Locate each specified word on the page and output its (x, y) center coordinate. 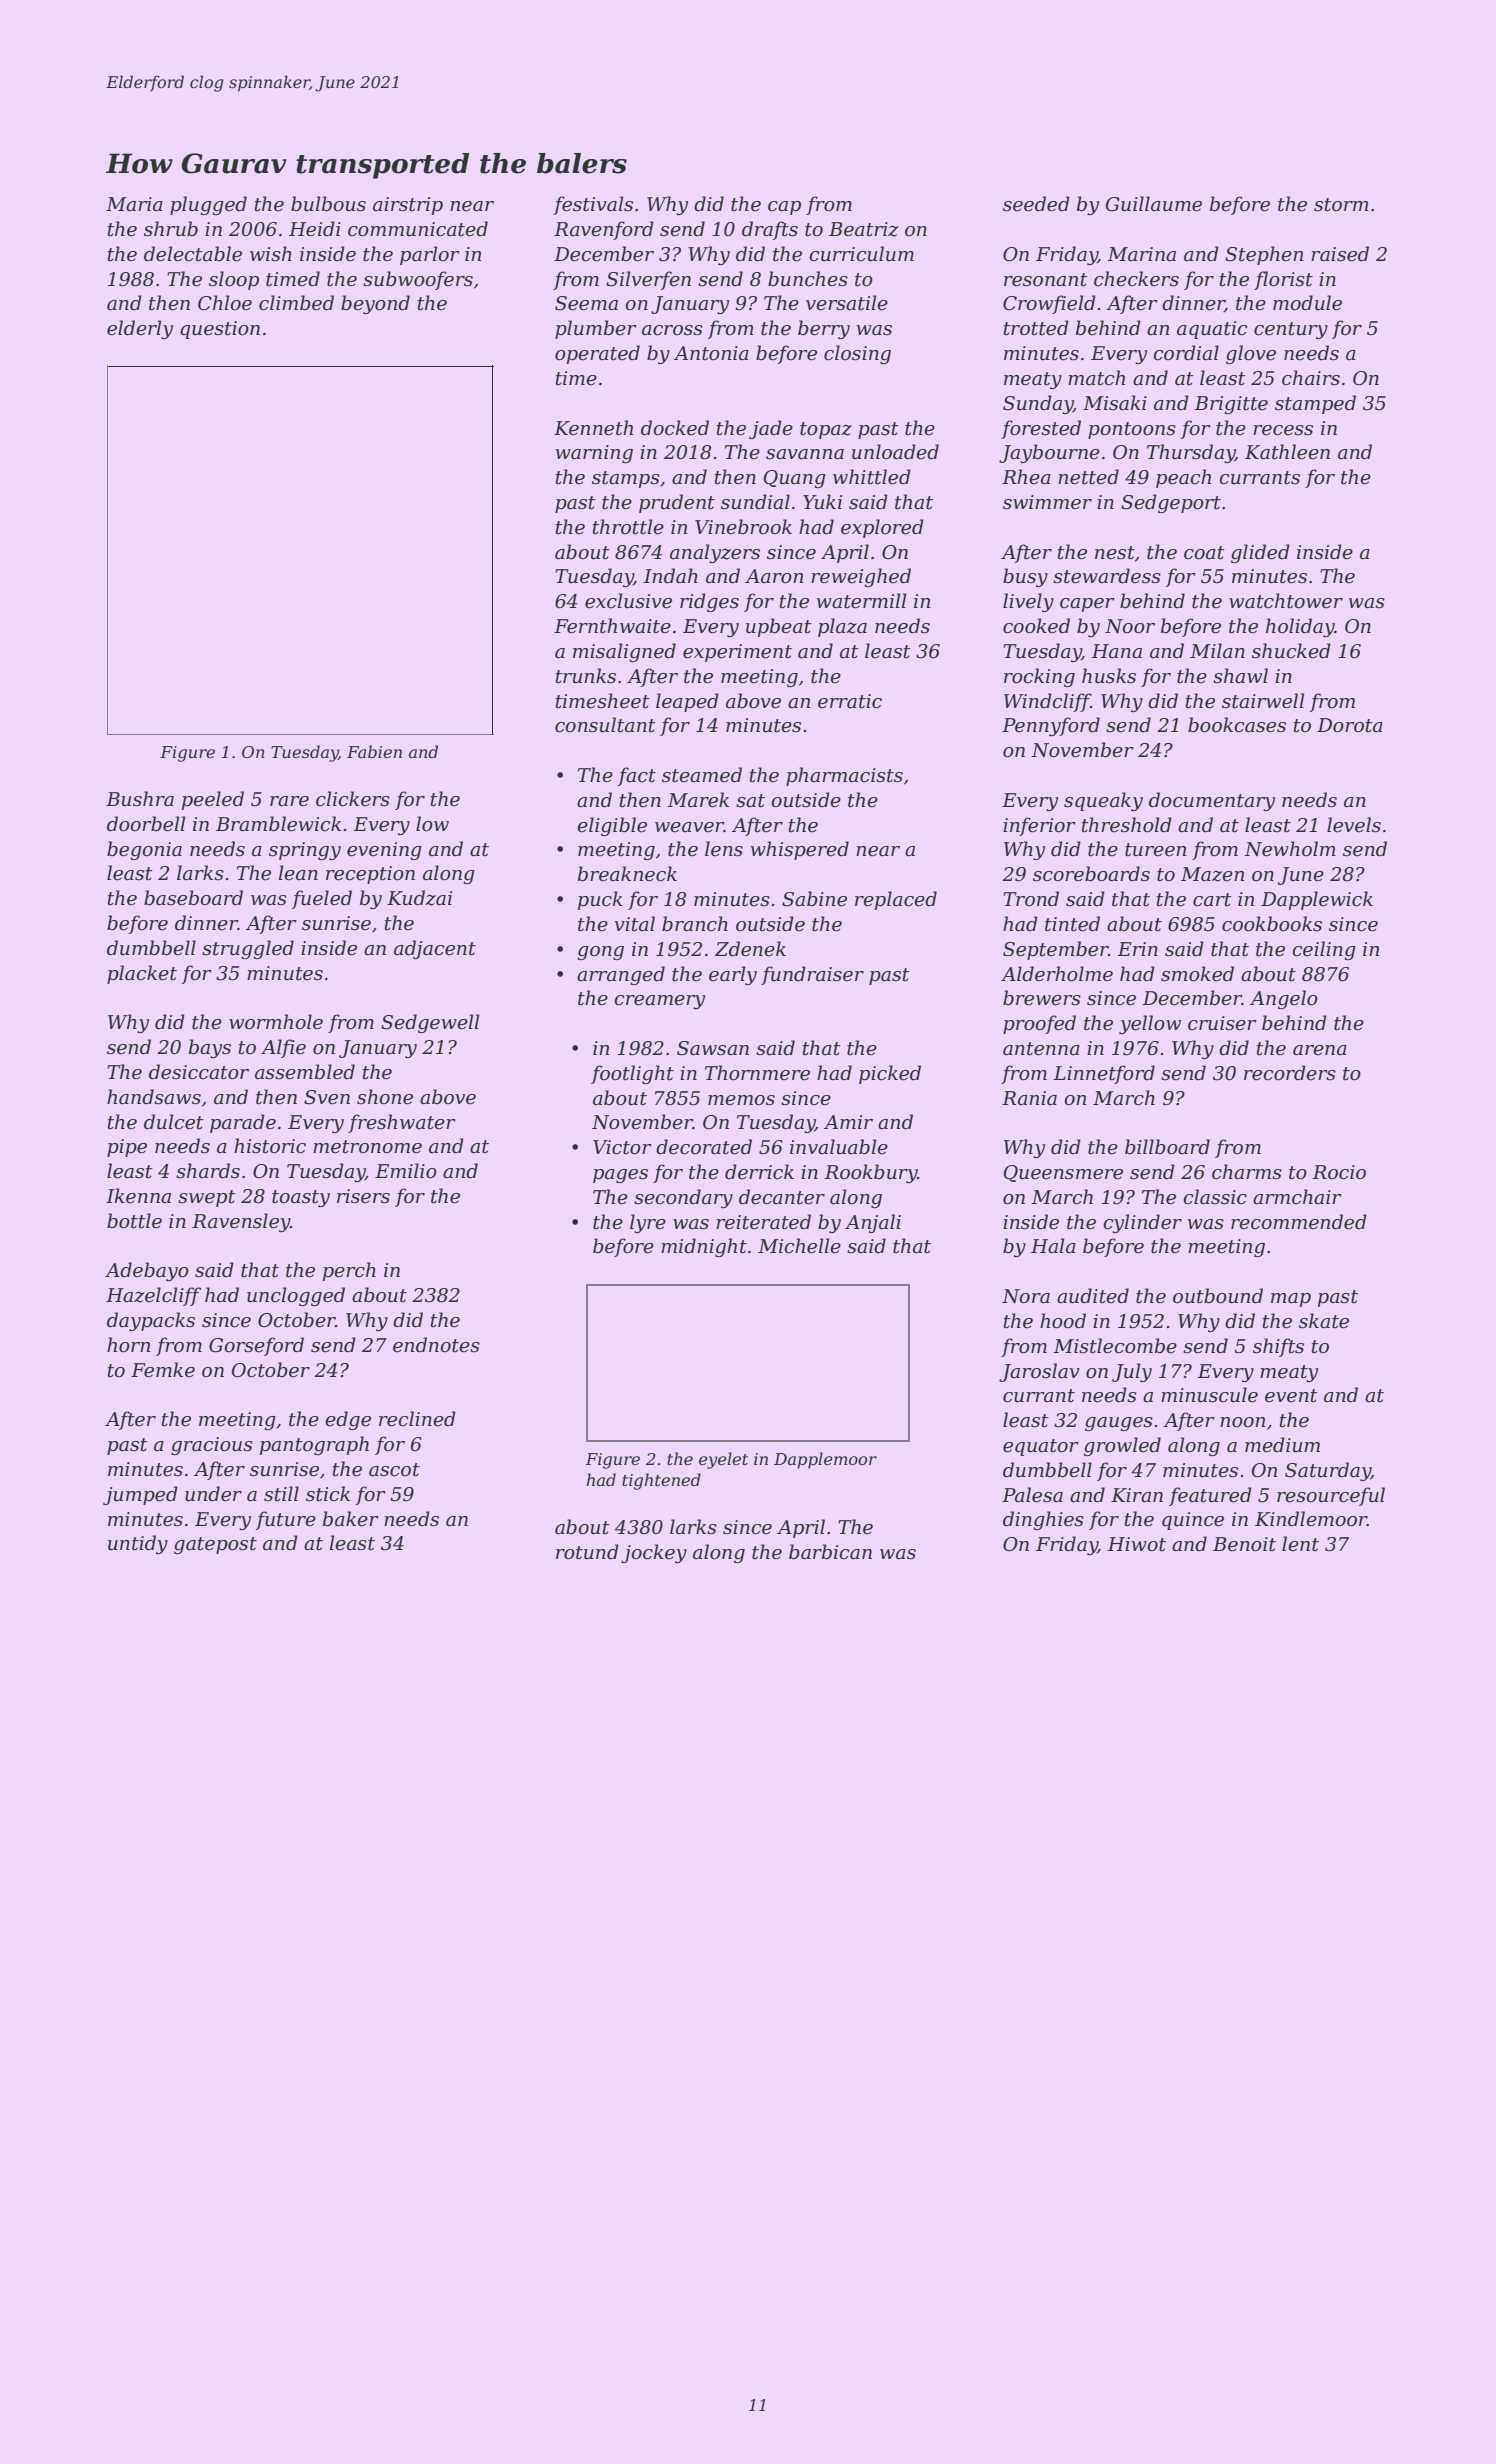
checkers (1136, 279)
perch (349, 1271)
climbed (296, 303)
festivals (593, 205)
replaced (896, 900)
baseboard (193, 898)
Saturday (1328, 1471)
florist (1283, 280)
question (220, 330)
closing (857, 354)
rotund (587, 1552)
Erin (1137, 949)
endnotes (436, 1345)
